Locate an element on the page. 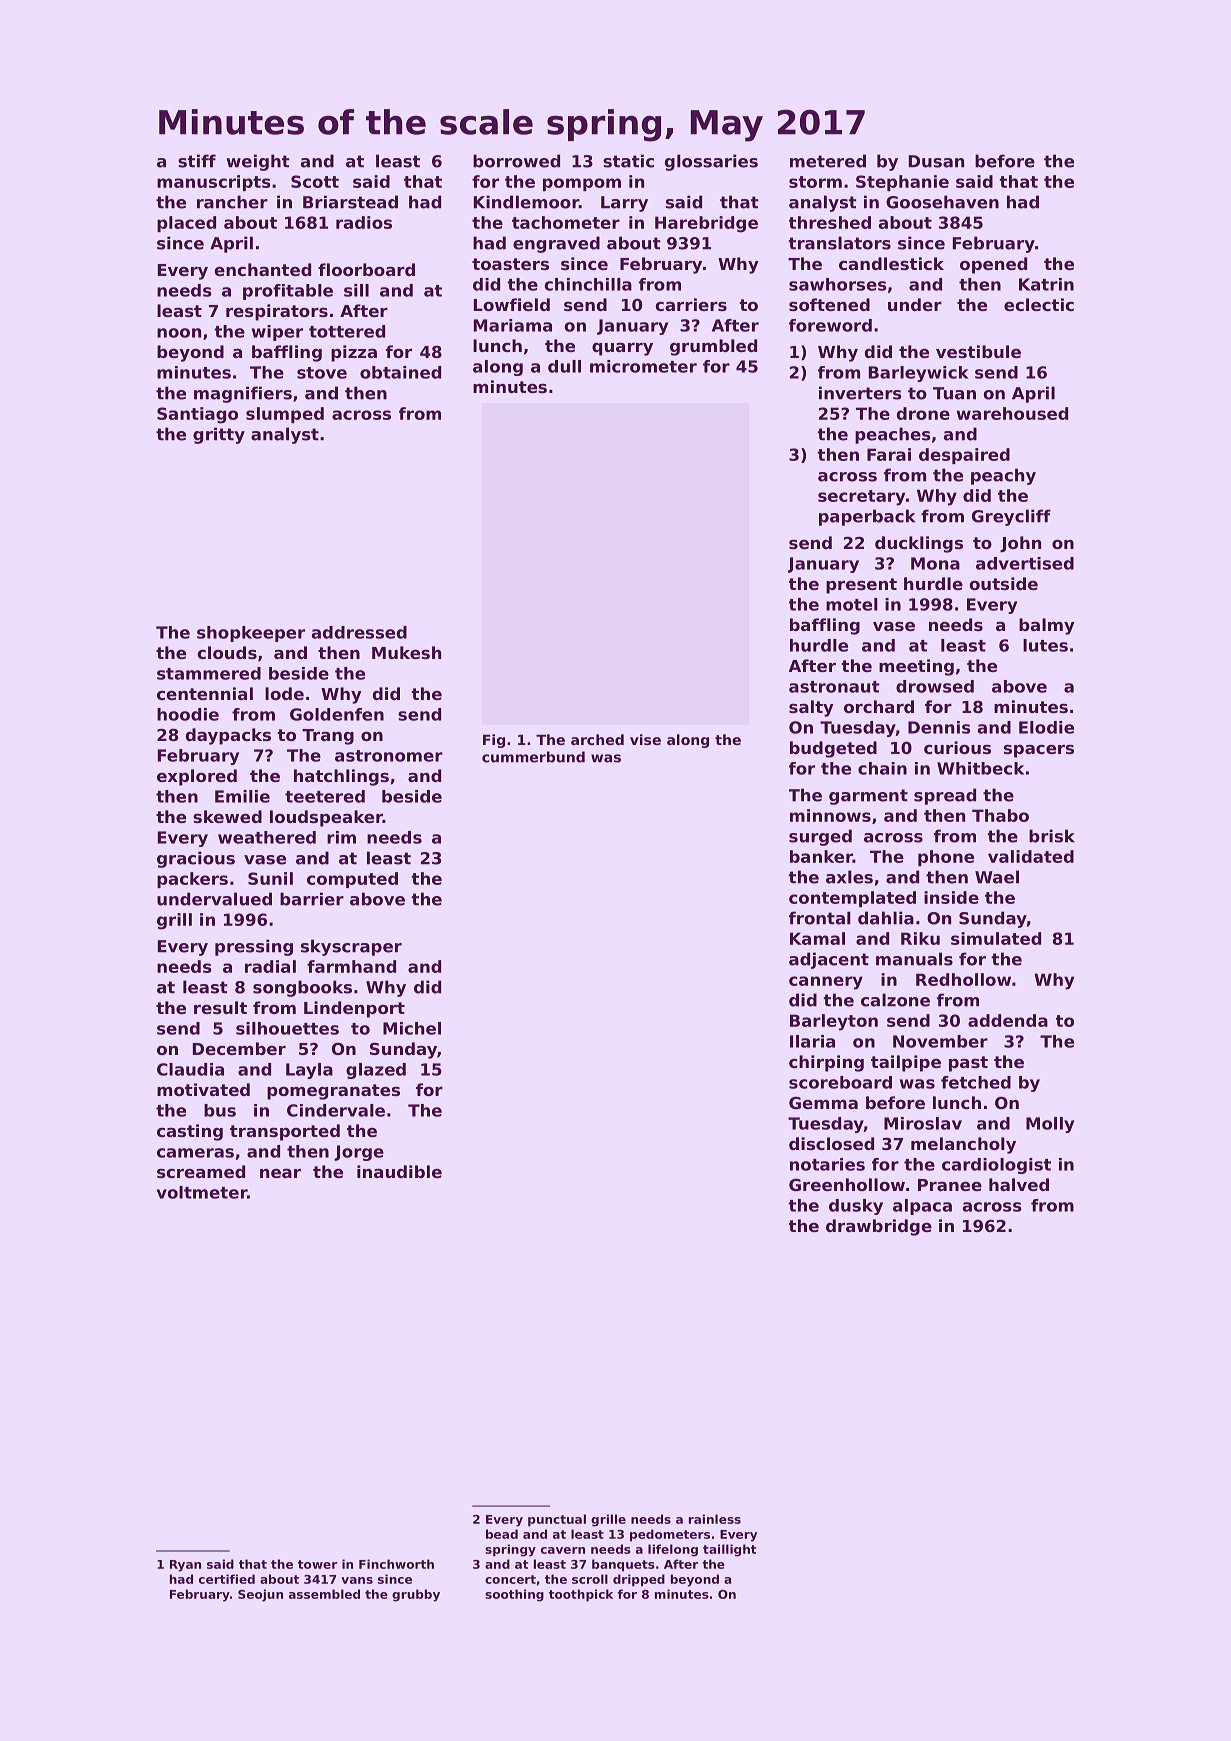  Emilie is located at coordinates (242, 796).
